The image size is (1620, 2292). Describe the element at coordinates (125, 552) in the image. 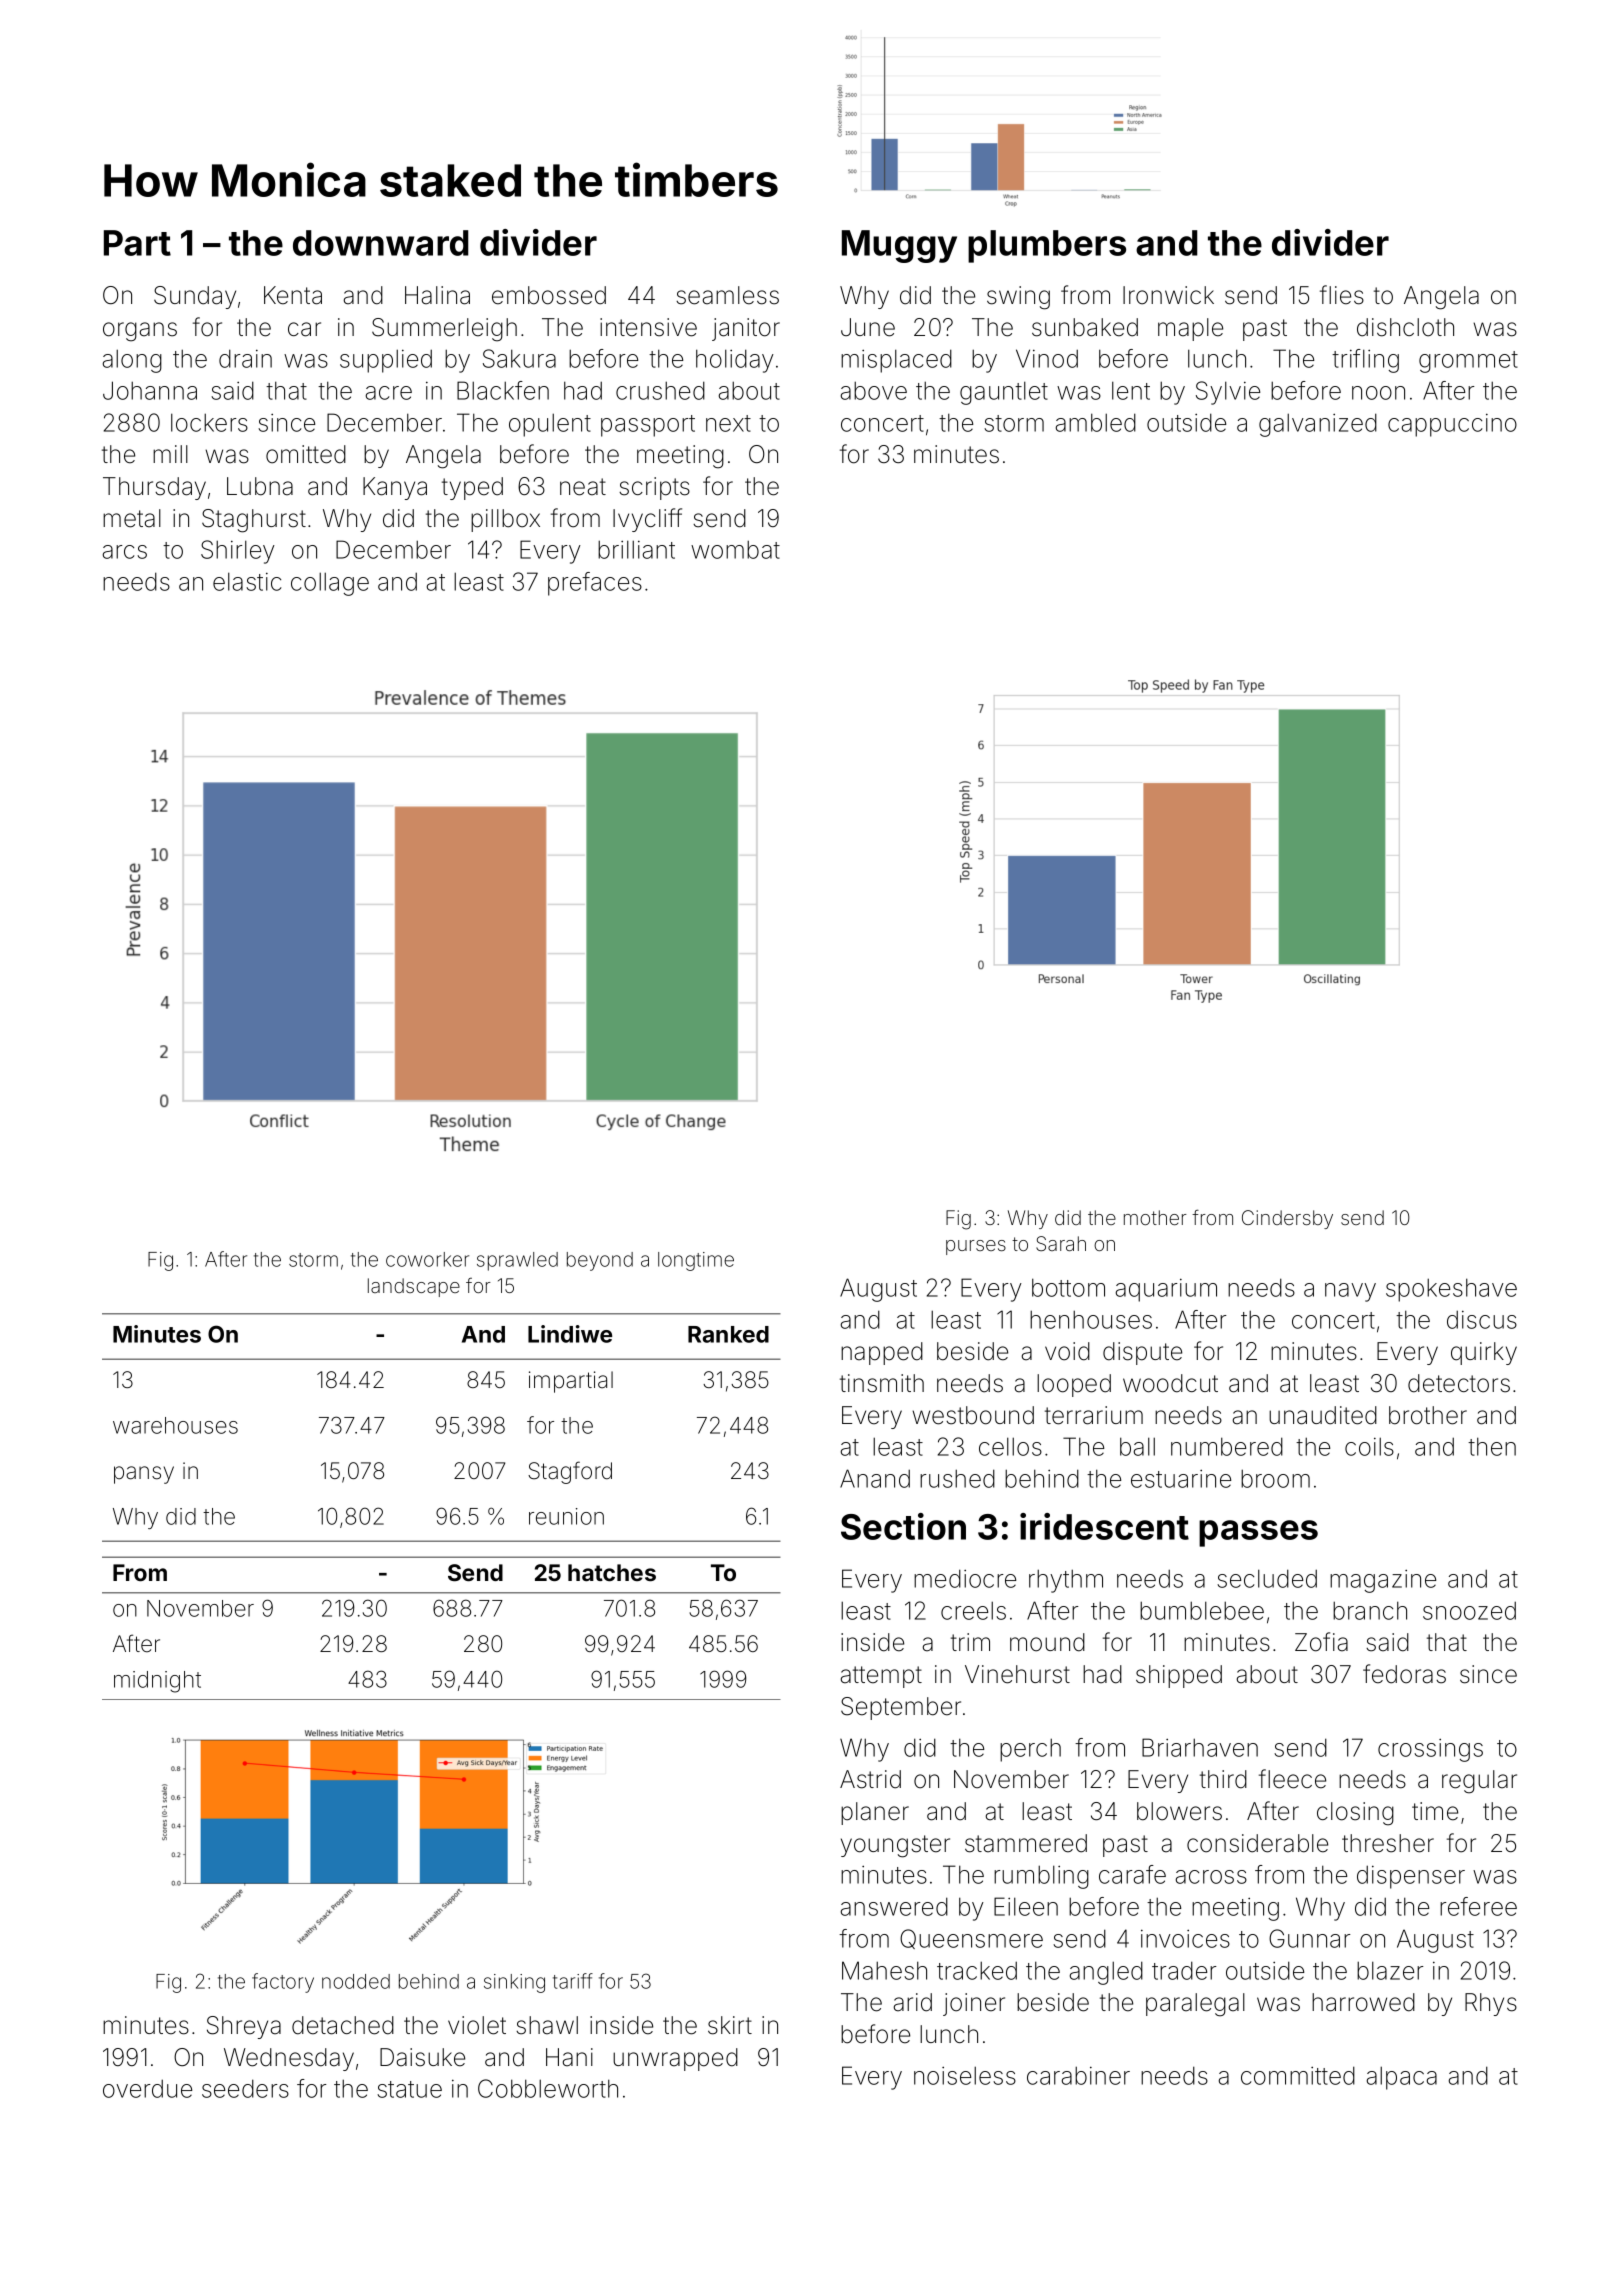

I see `arcs` at that location.
